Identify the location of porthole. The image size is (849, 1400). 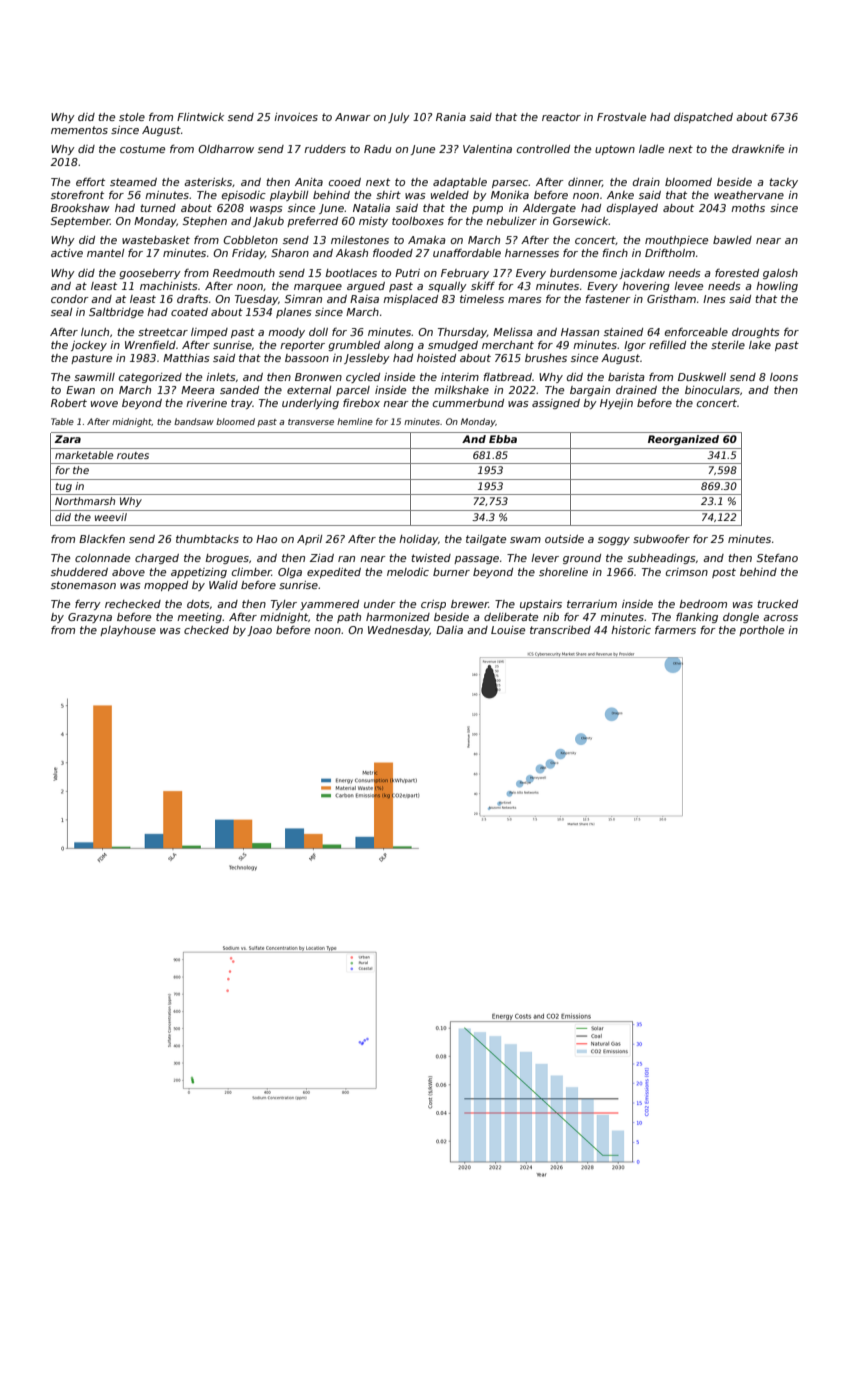
(761, 631).
